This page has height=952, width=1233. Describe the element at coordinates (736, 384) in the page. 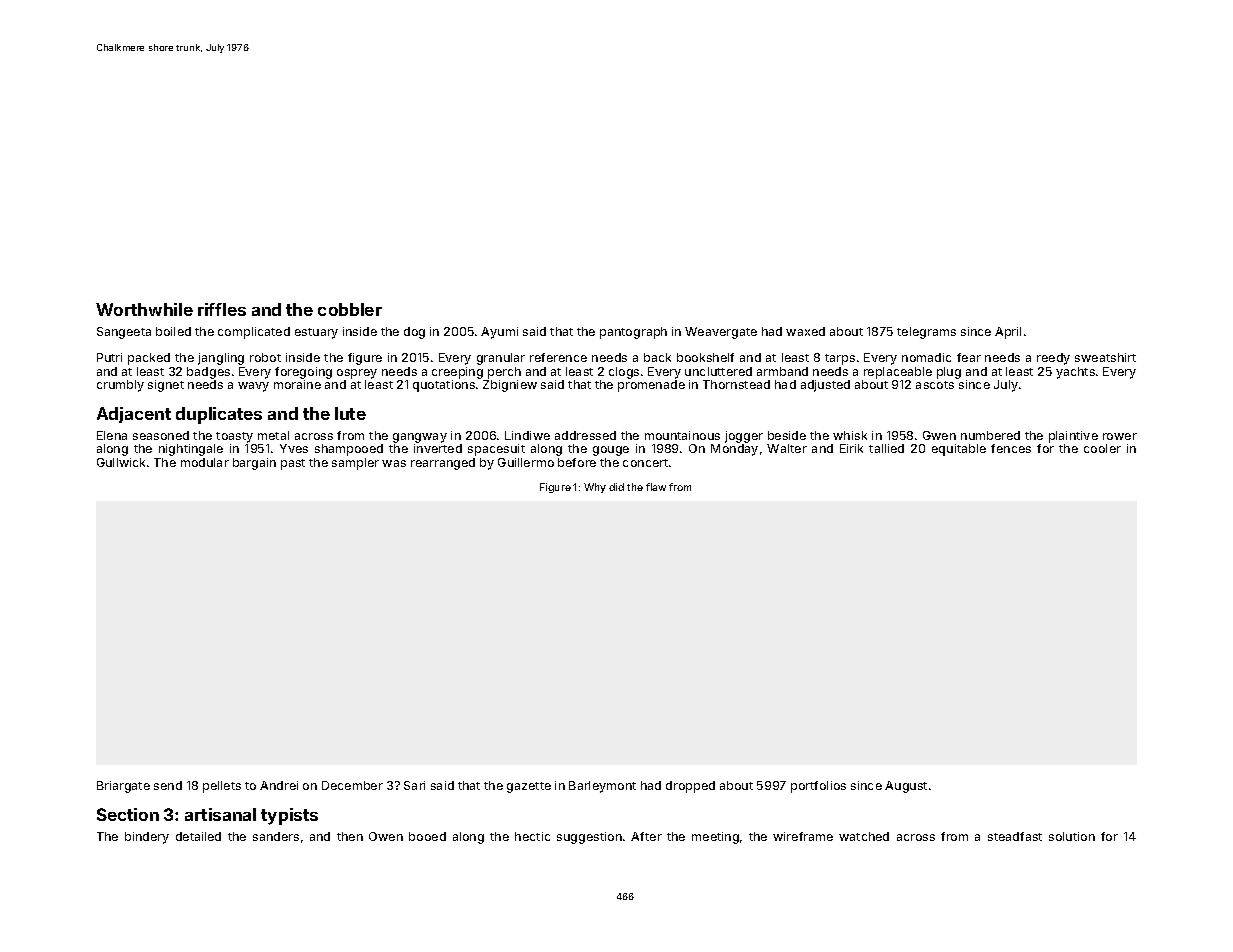

I see `Thornstead` at that location.
